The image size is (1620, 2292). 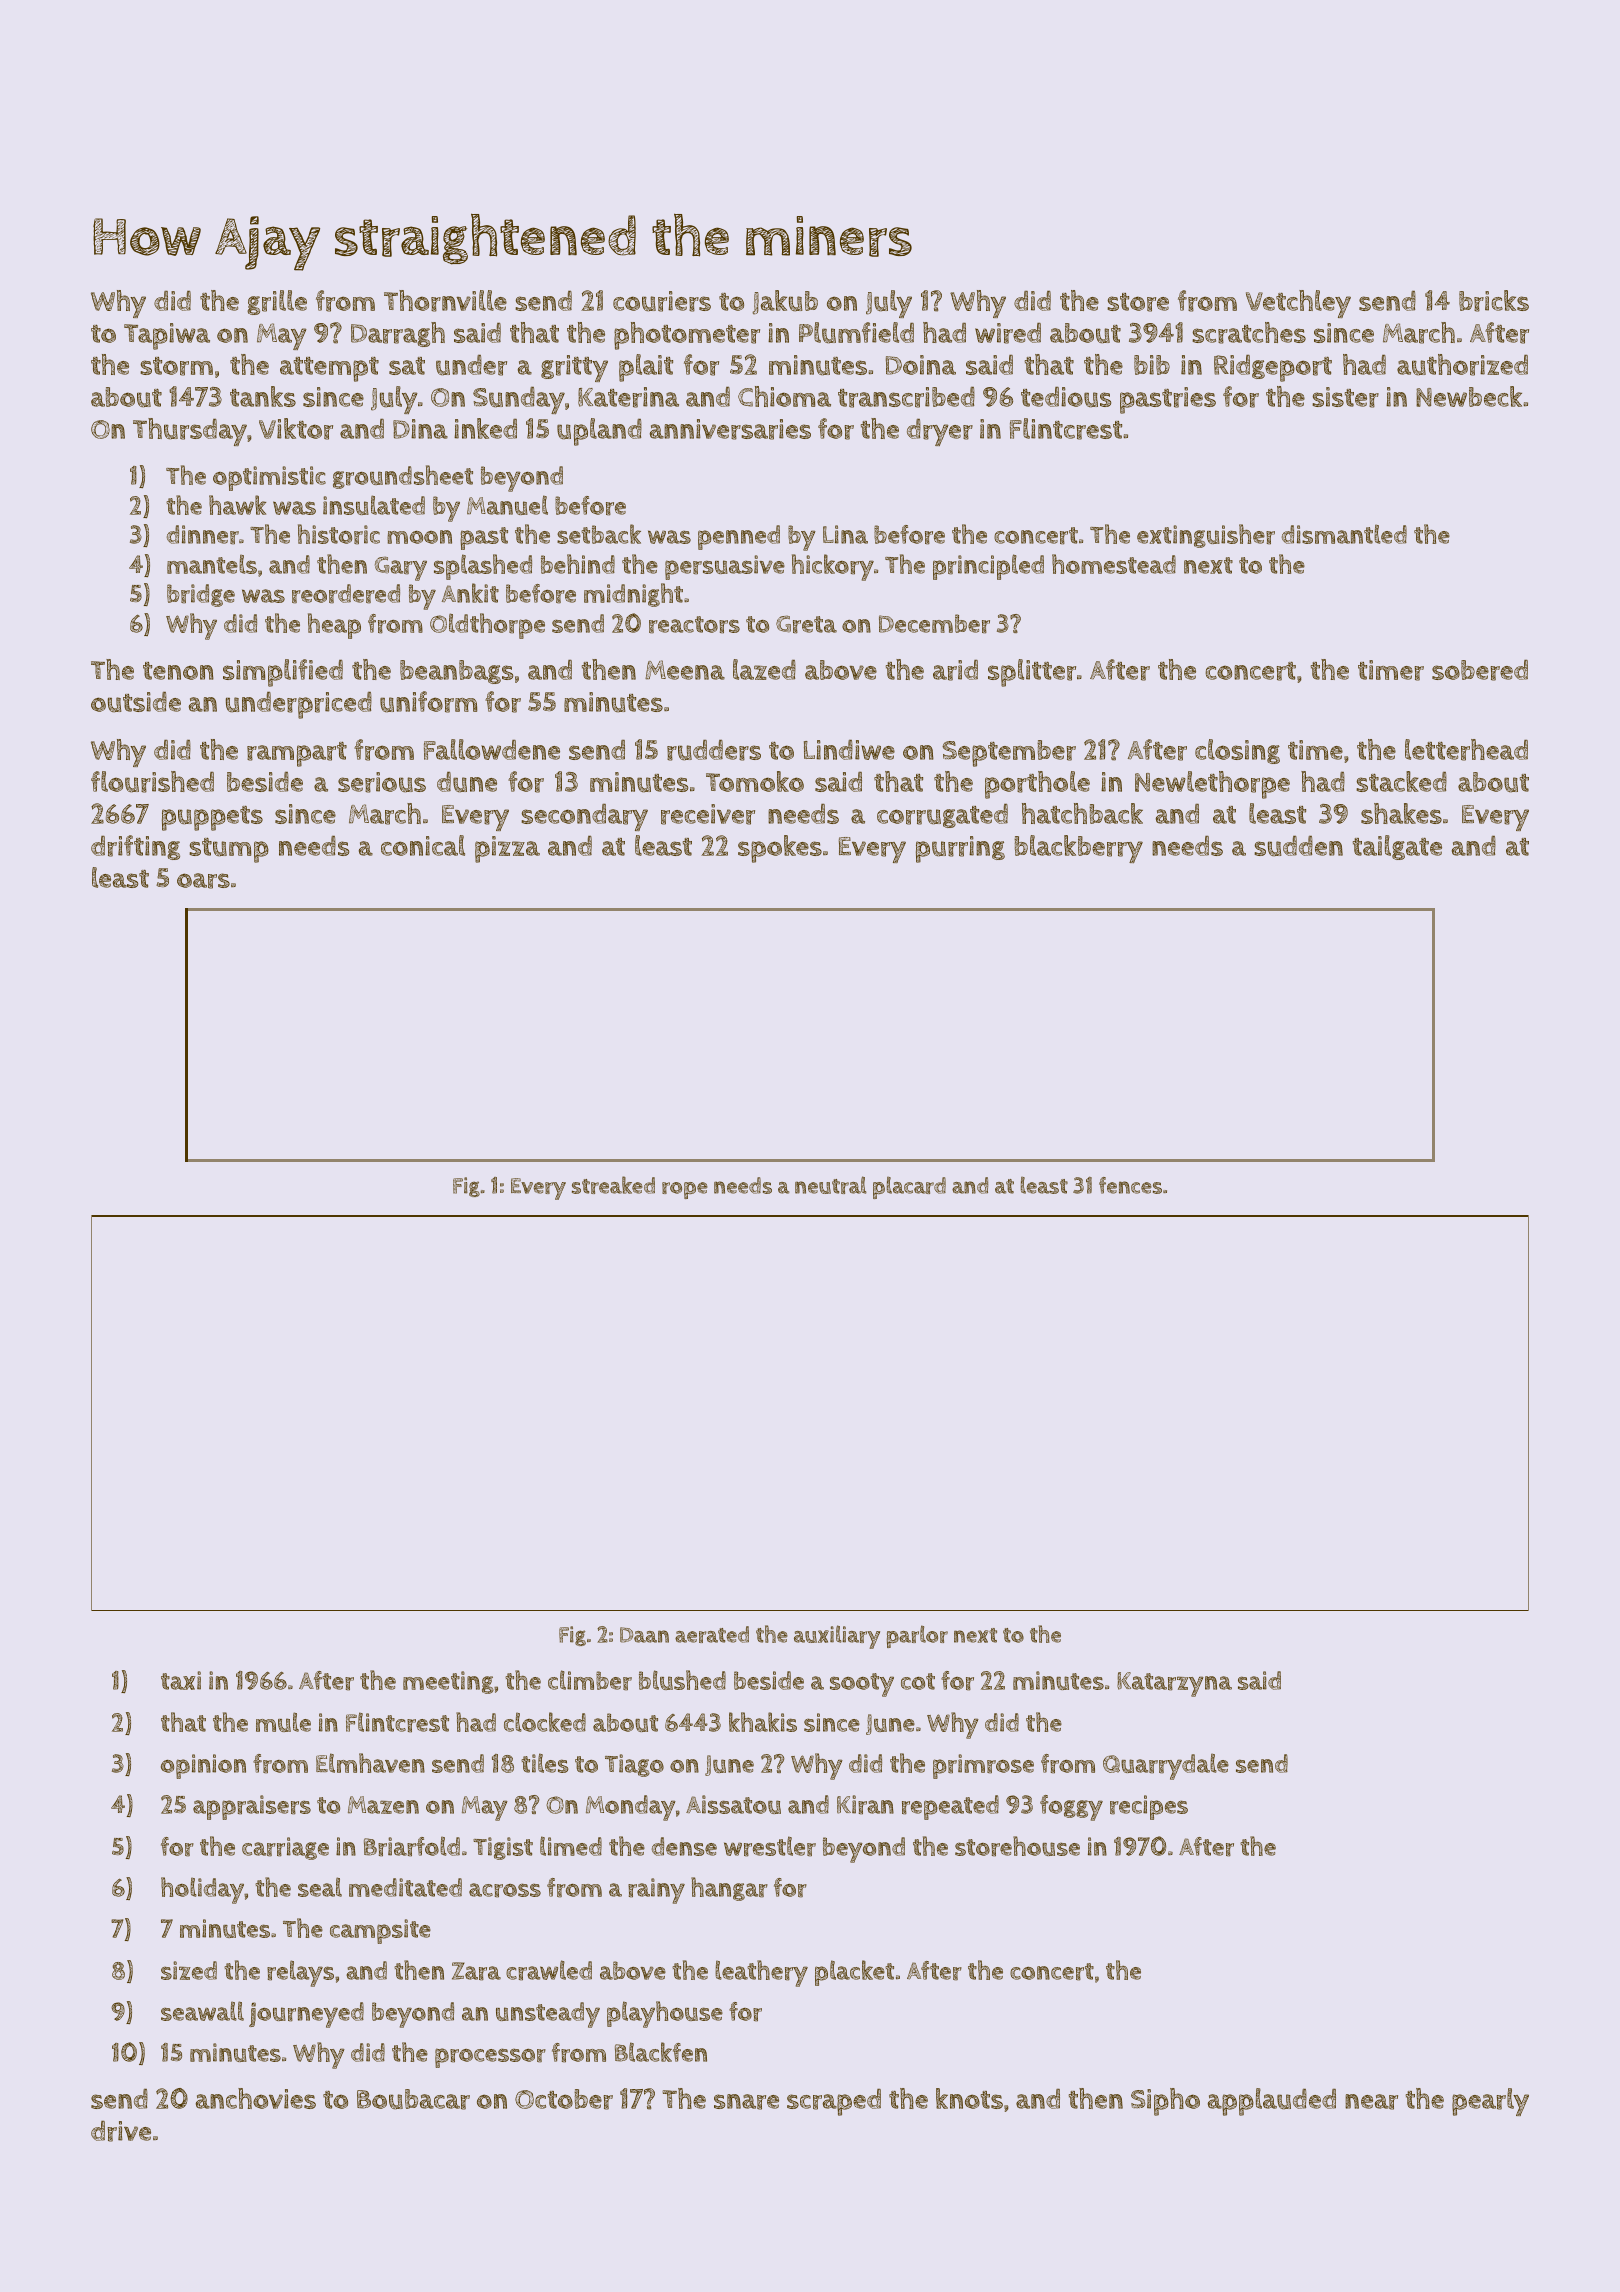 I want to click on meditated, so click(x=405, y=1887).
